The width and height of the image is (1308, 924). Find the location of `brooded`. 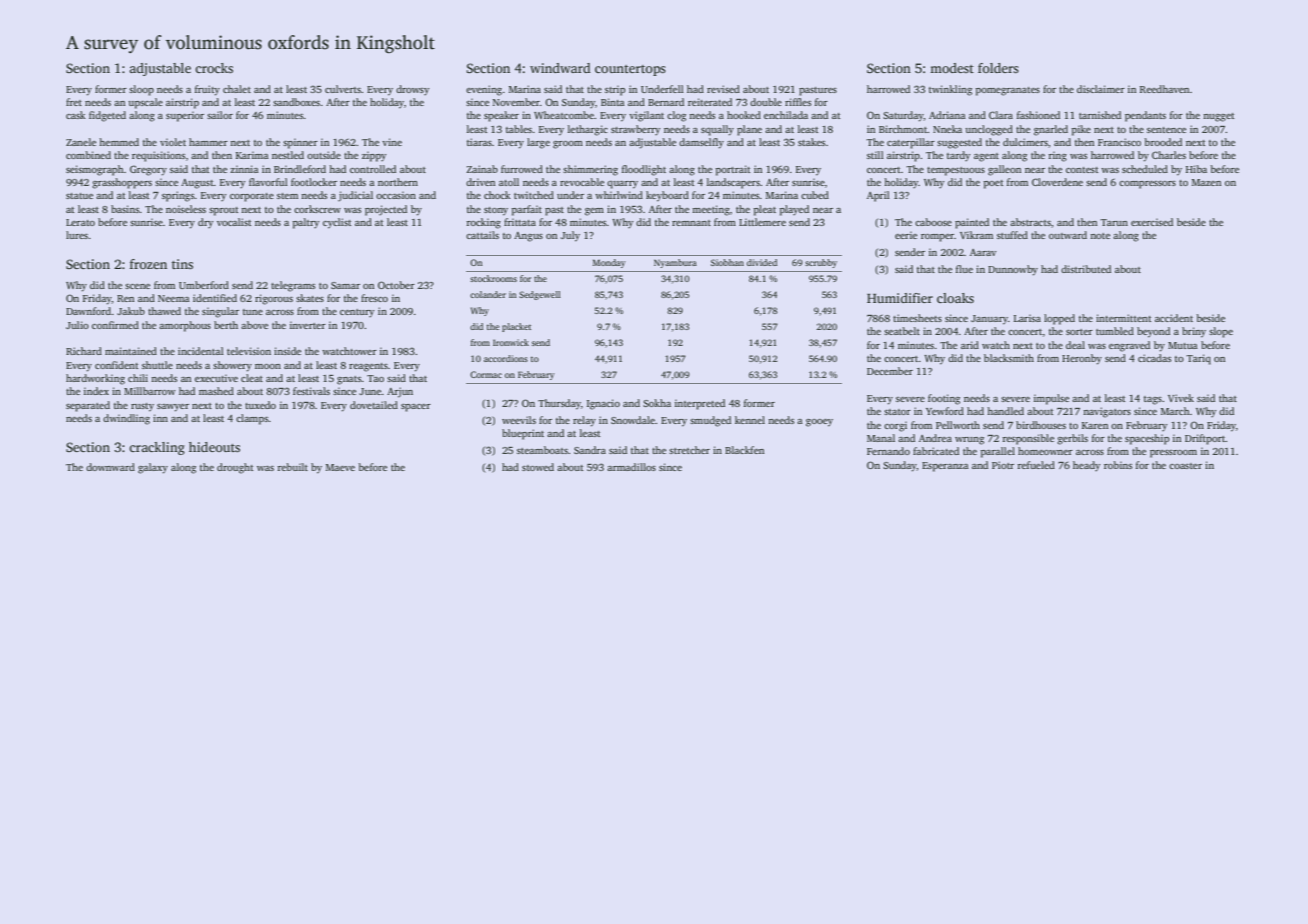

brooded is located at coordinates (1163, 142).
